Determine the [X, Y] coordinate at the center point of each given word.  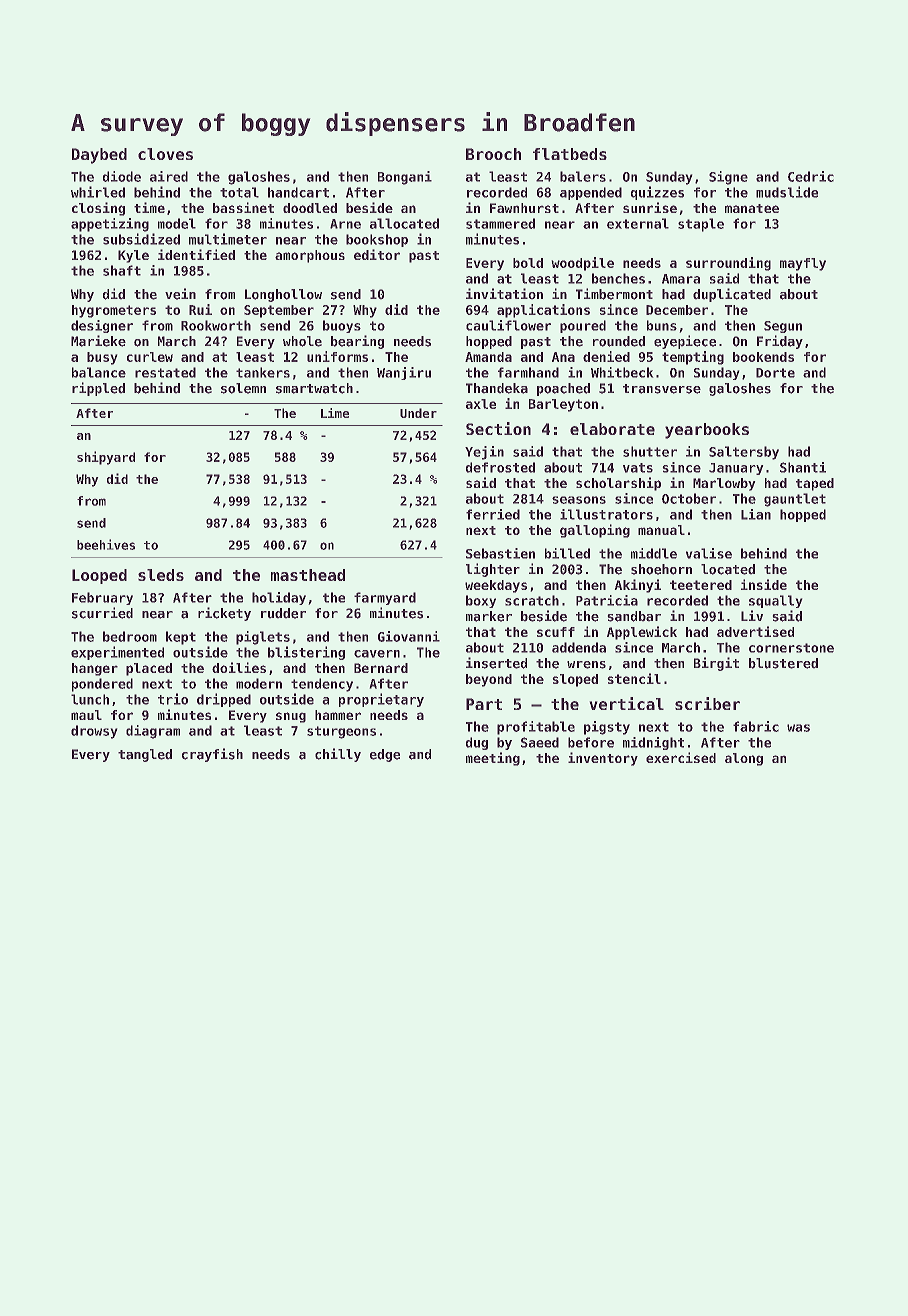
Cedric [811, 176]
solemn [243, 388]
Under [418, 413]
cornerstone [791, 648]
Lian [756, 514]
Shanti [803, 467]
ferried [493, 514]
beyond [489, 680]
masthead [308, 575]
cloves [165, 154]
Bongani [405, 178]
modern [259, 683]
